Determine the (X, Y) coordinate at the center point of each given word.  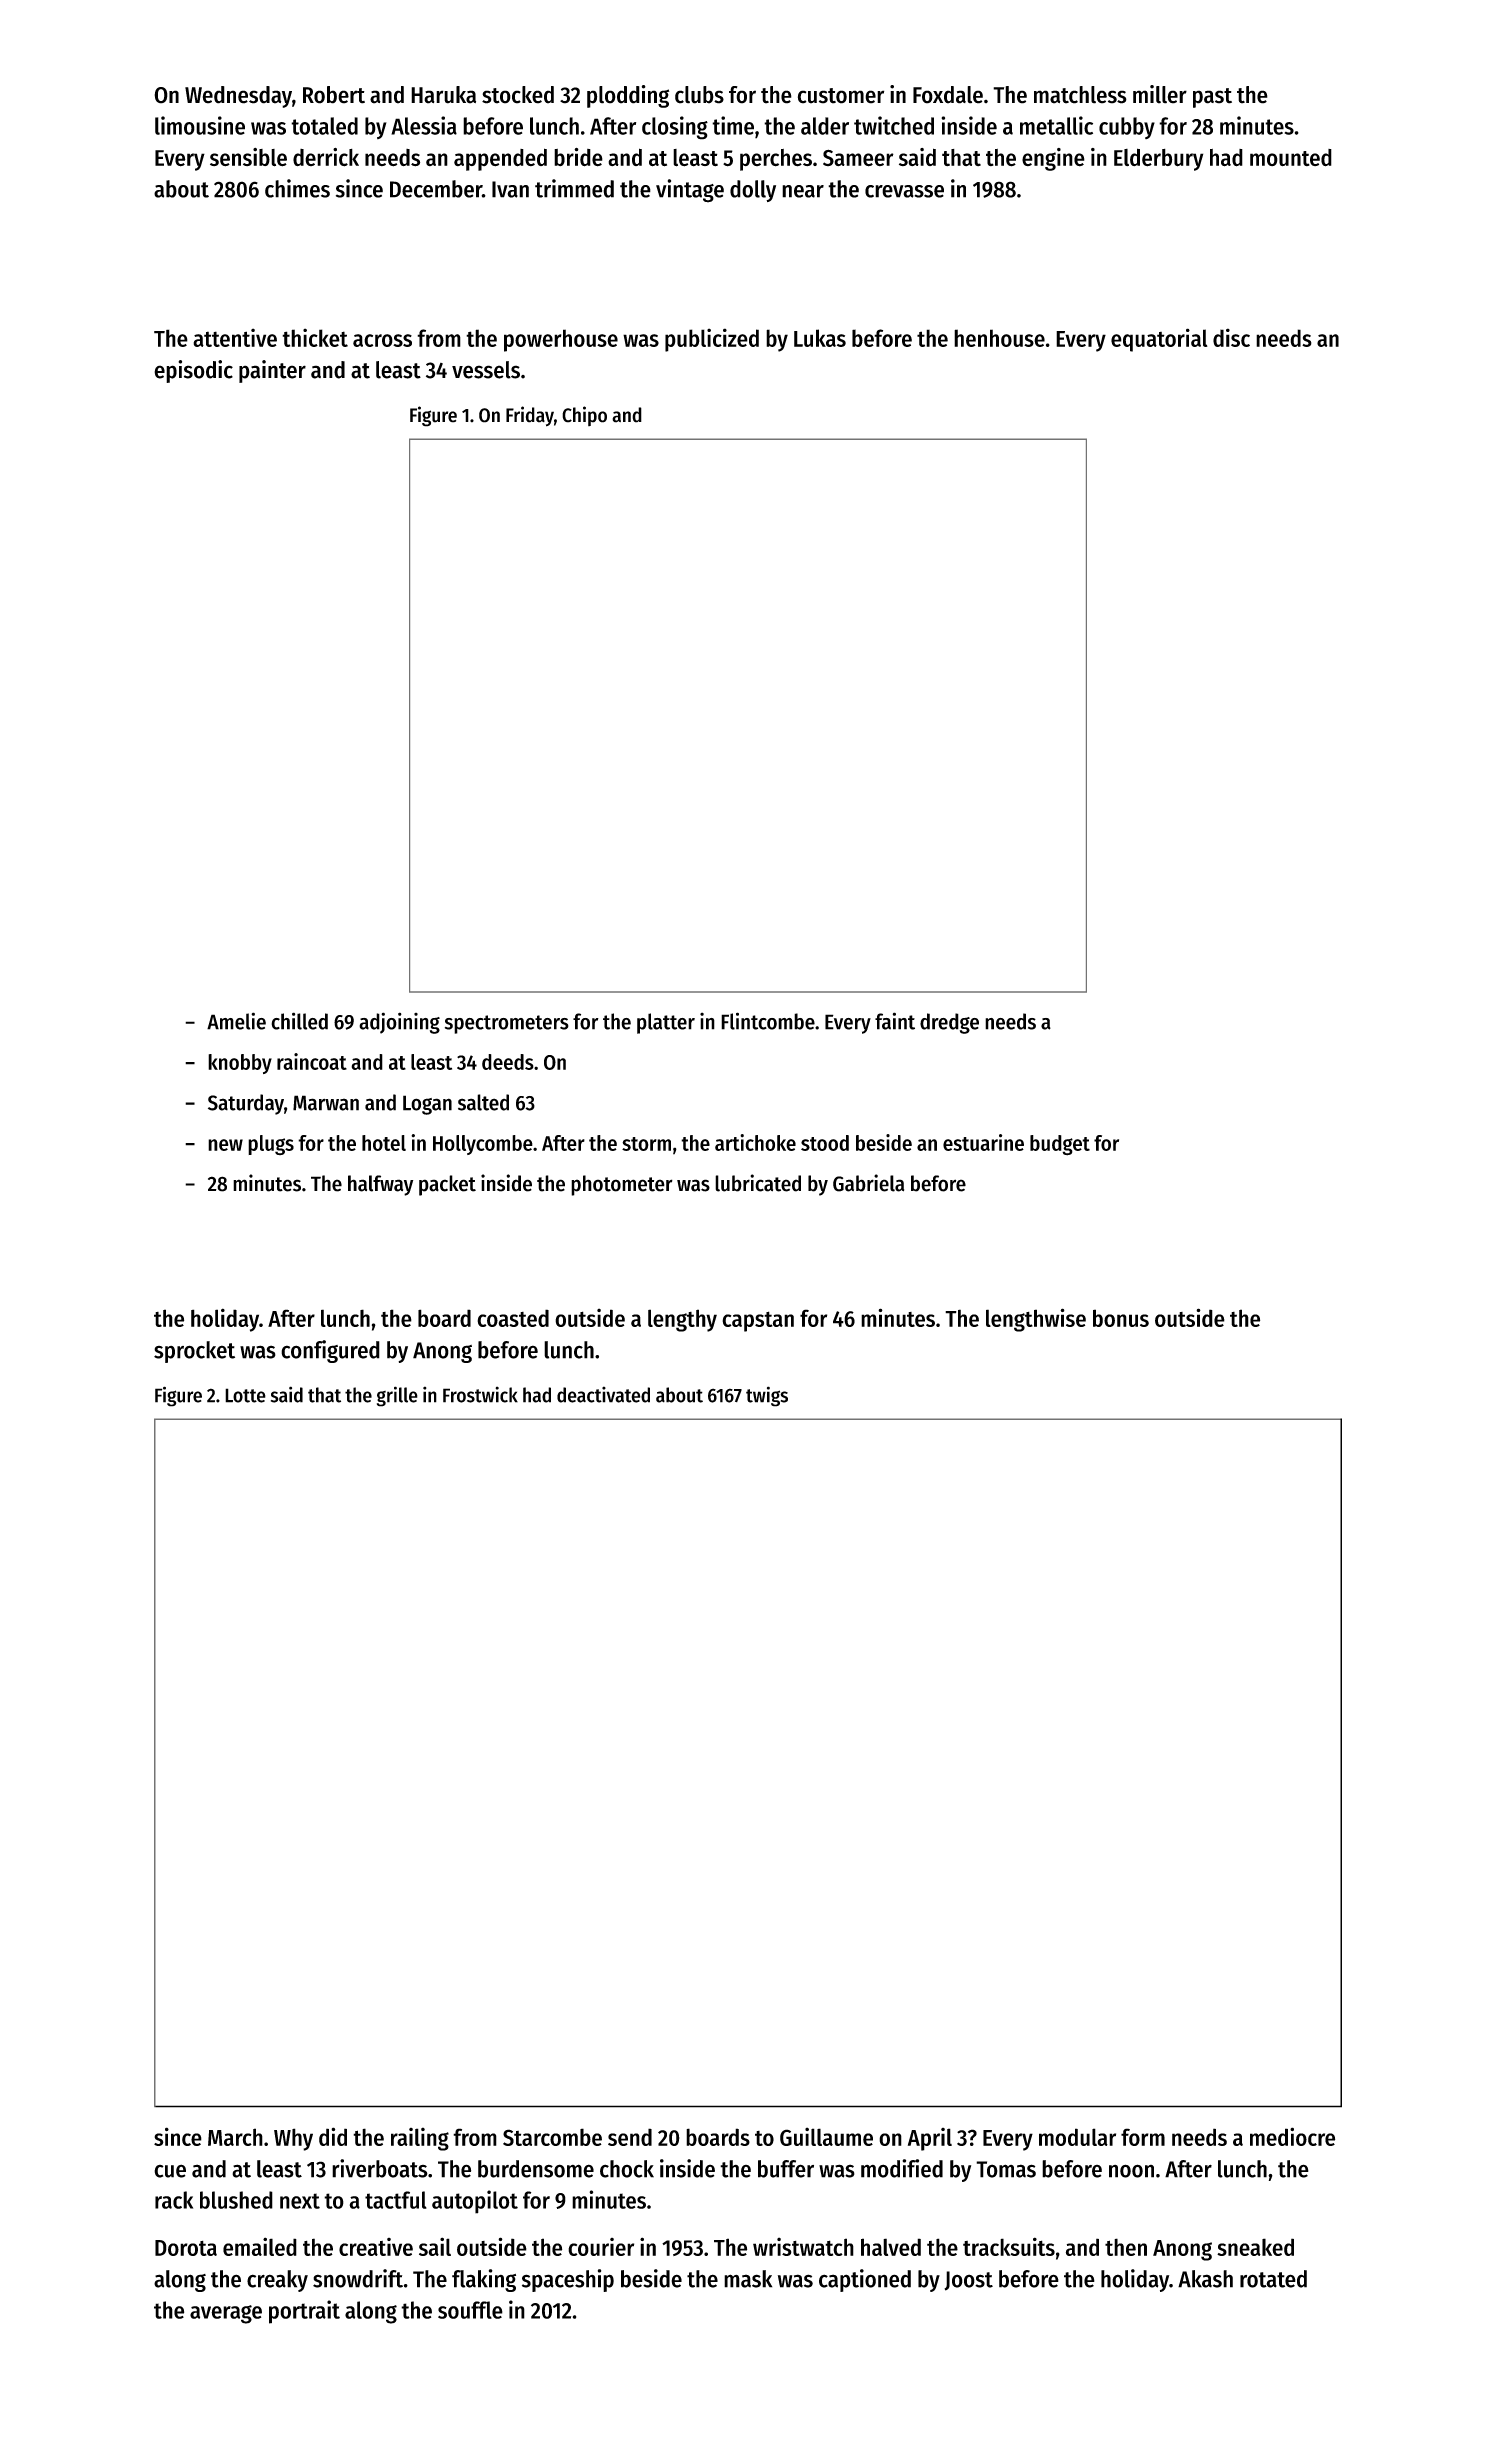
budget (1060, 1145)
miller (1160, 94)
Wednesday (238, 97)
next (300, 2201)
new (225, 1145)
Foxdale (948, 95)
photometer (622, 1185)
